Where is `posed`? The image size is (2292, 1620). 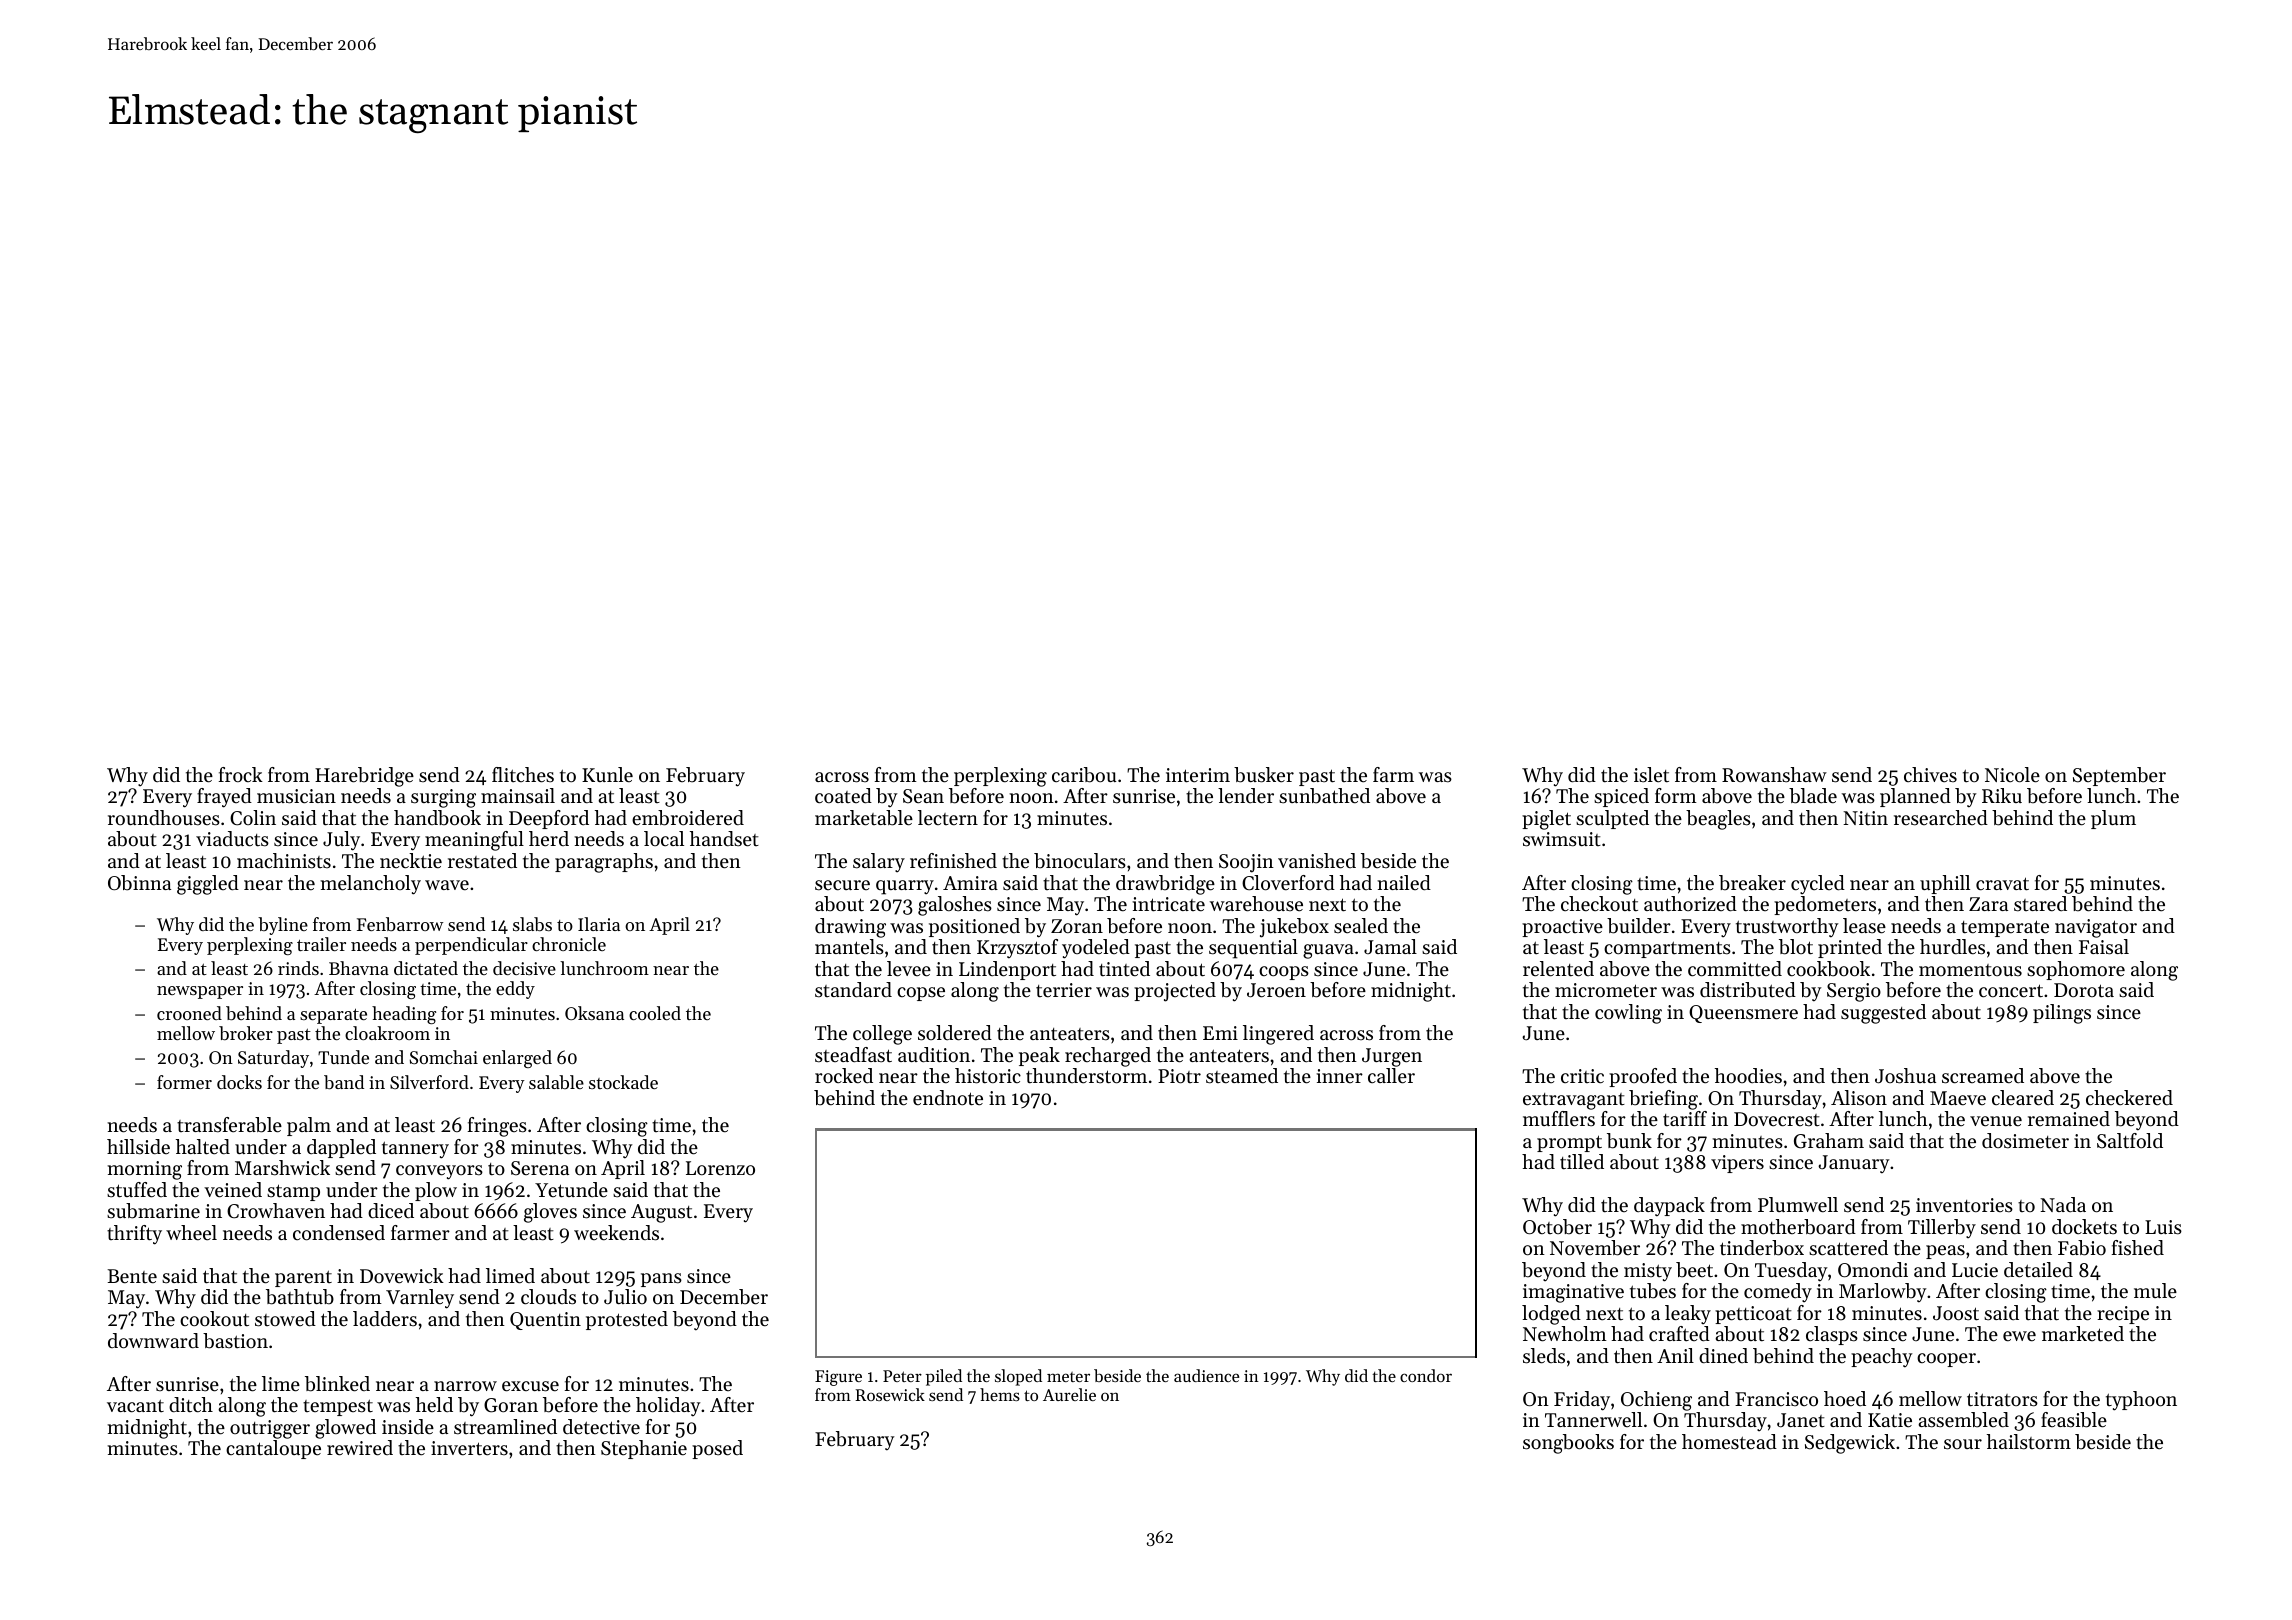 posed is located at coordinates (717, 1449).
